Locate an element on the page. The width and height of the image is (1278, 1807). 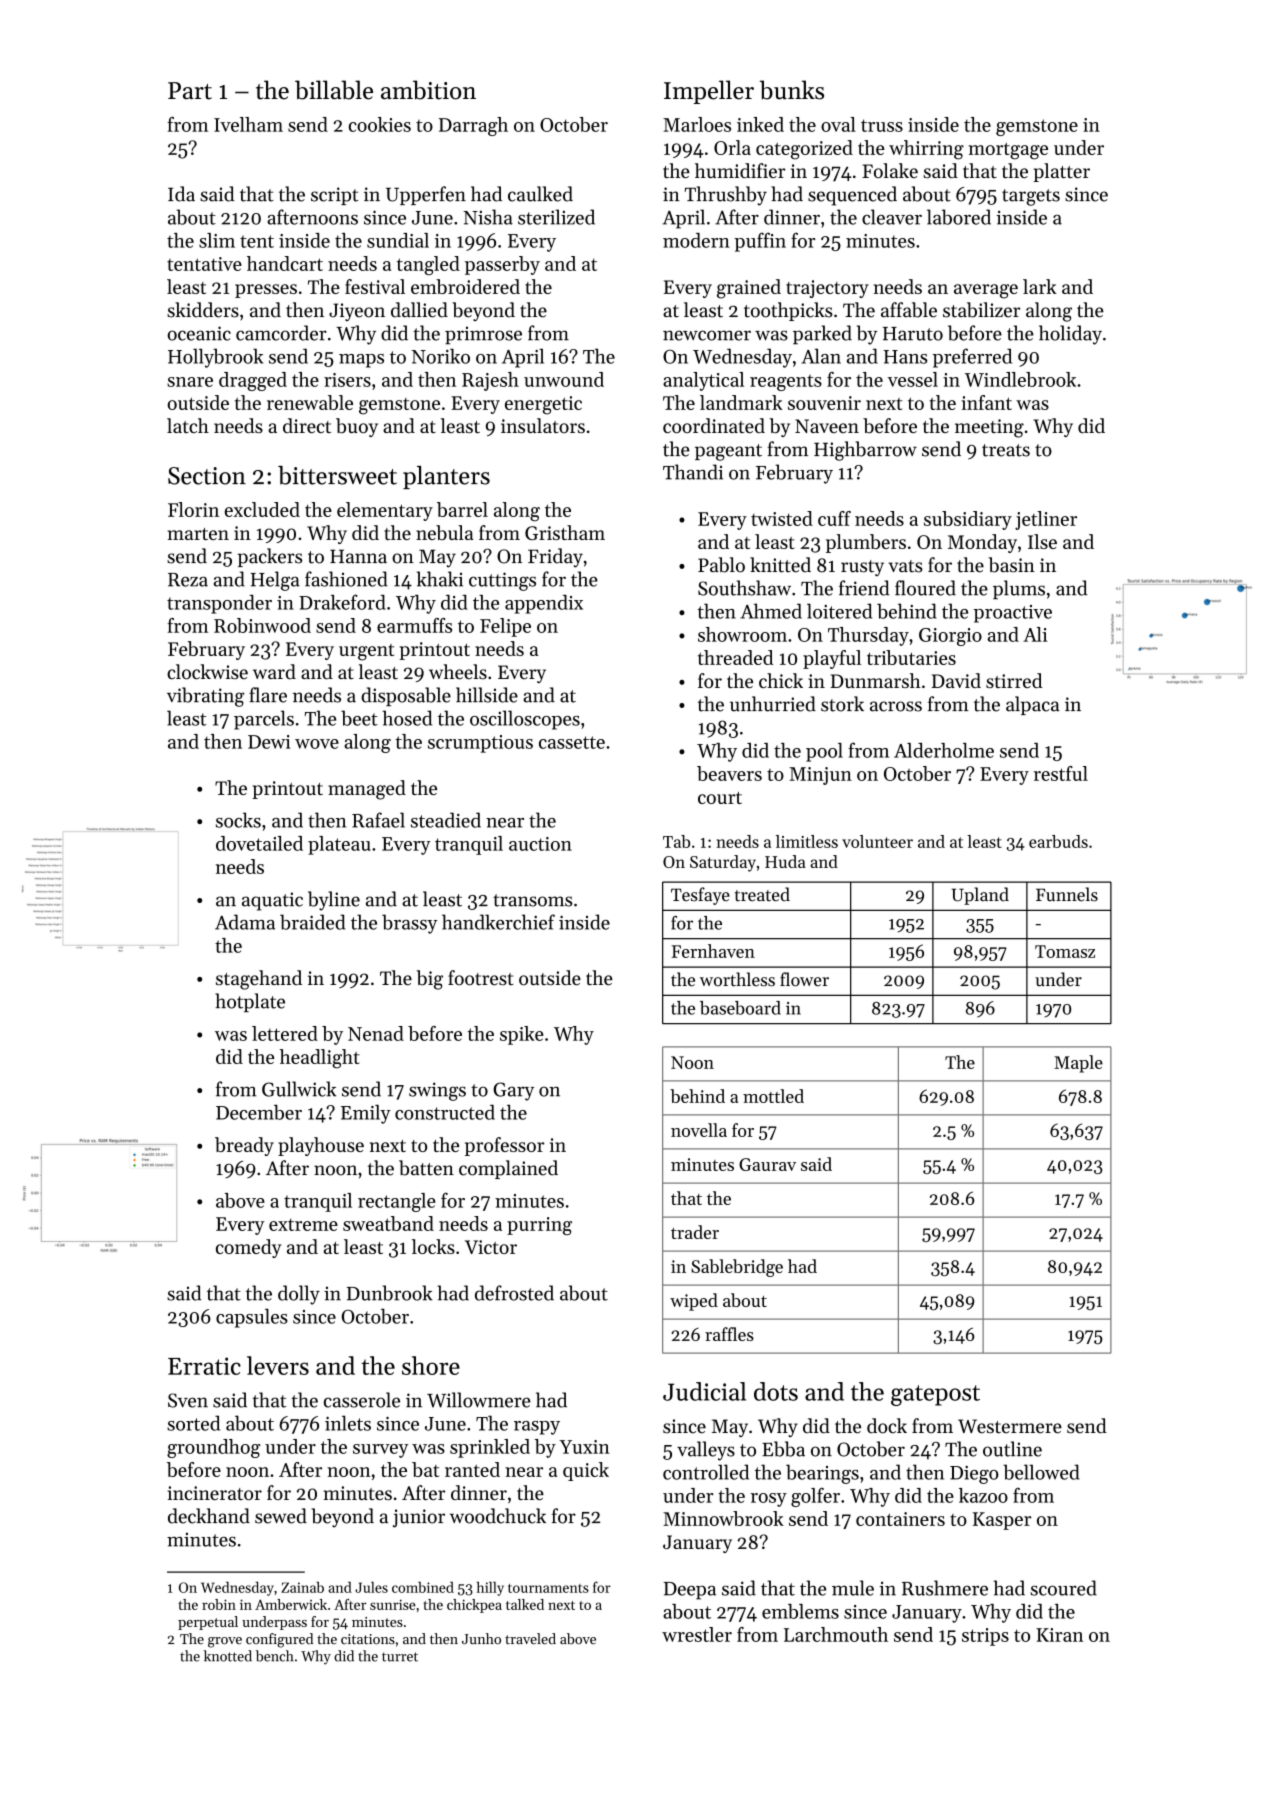
steadied is located at coordinates (446, 820).
